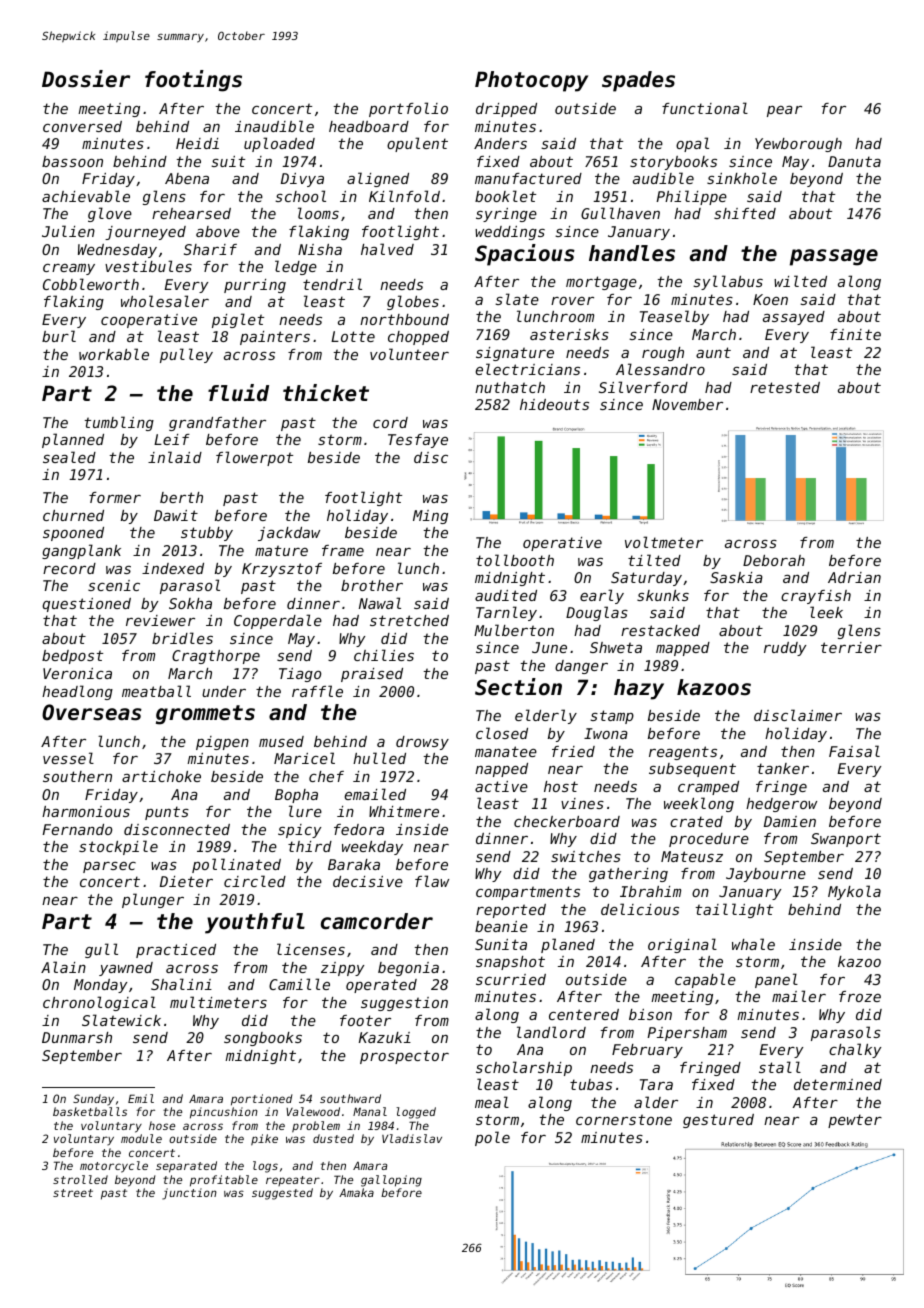  Describe the element at coordinates (197, 143) in the screenshot. I see `Heidi` at that location.
